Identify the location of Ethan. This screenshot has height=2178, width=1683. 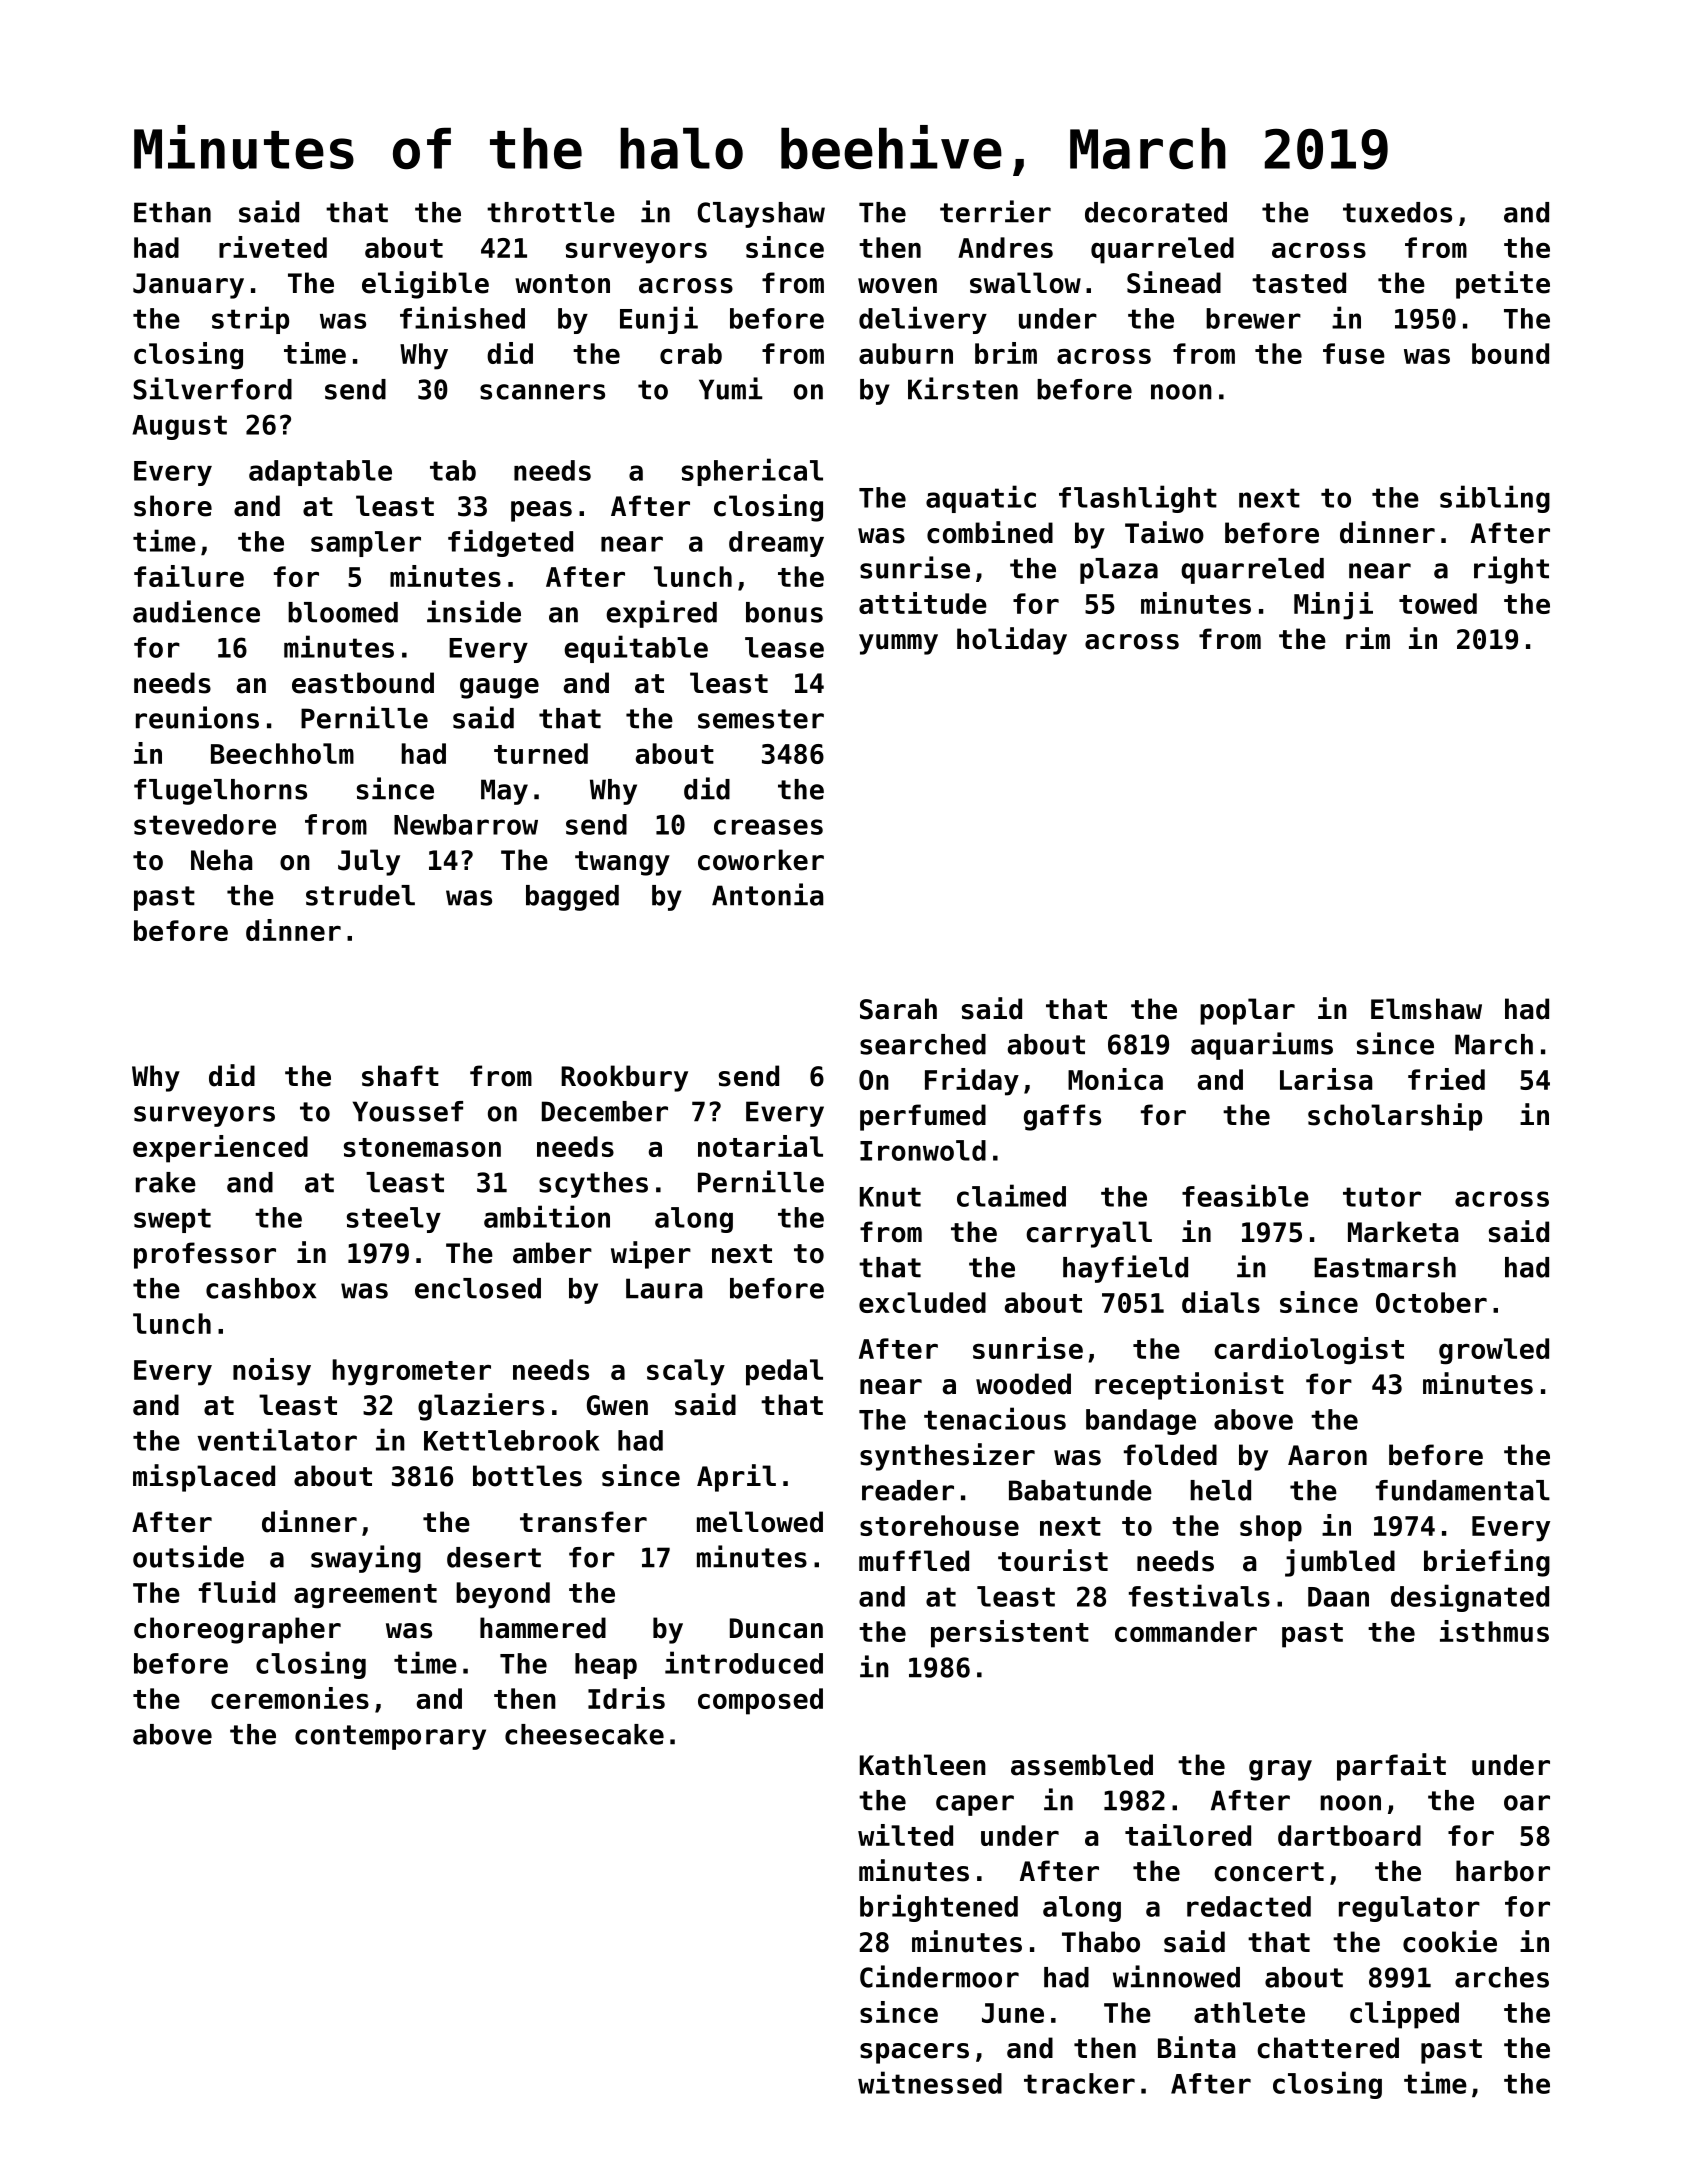
(172, 212).
